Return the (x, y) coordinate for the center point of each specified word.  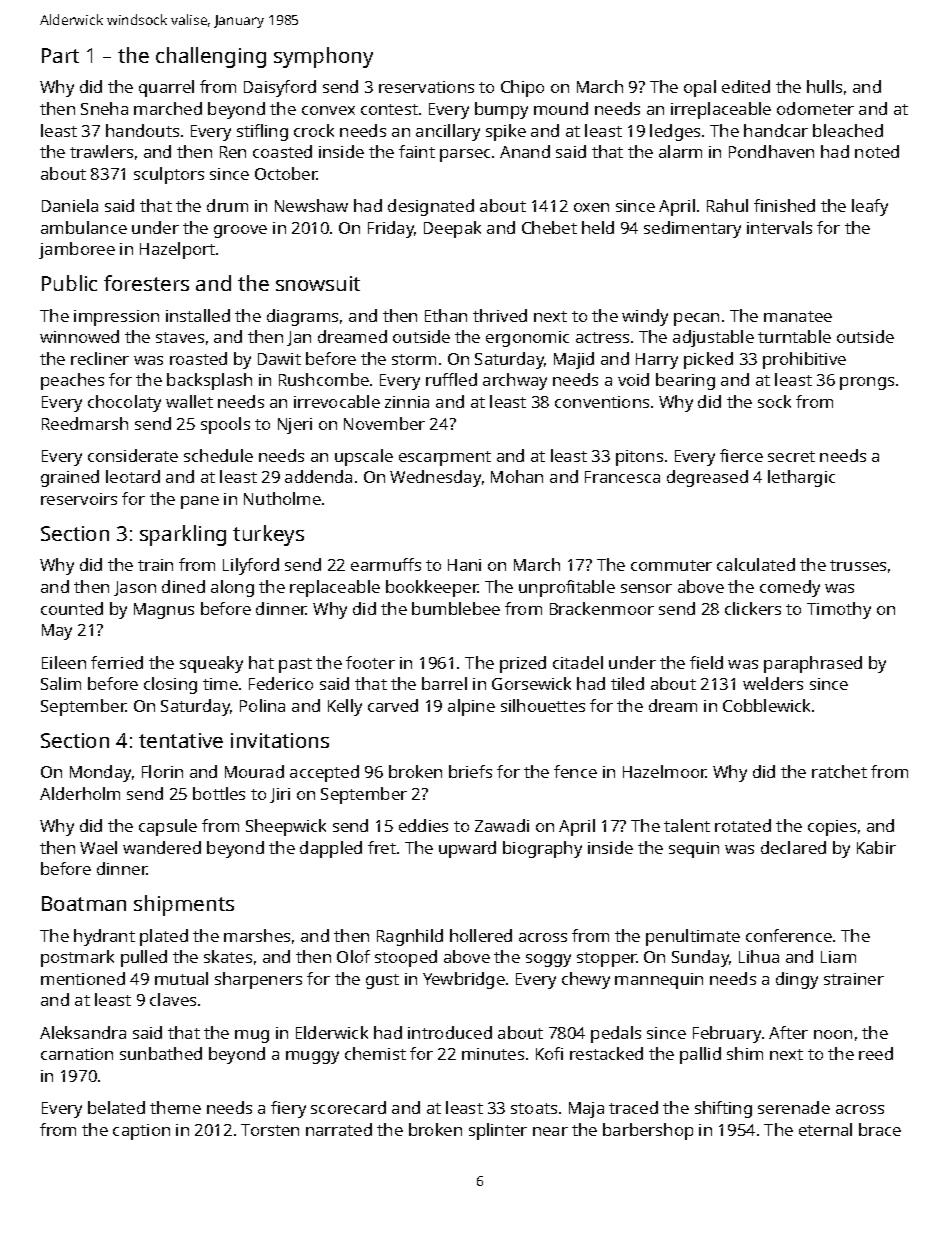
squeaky (211, 664)
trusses (858, 565)
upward (467, 849)
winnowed (79, 336)
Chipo (522, 88)
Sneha (104, 108)
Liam (838, 957)
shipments (184, 905)
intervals (779, 227)
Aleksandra (83, 1032)
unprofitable (567, 588)
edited (746, 86)
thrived (500, 315)
